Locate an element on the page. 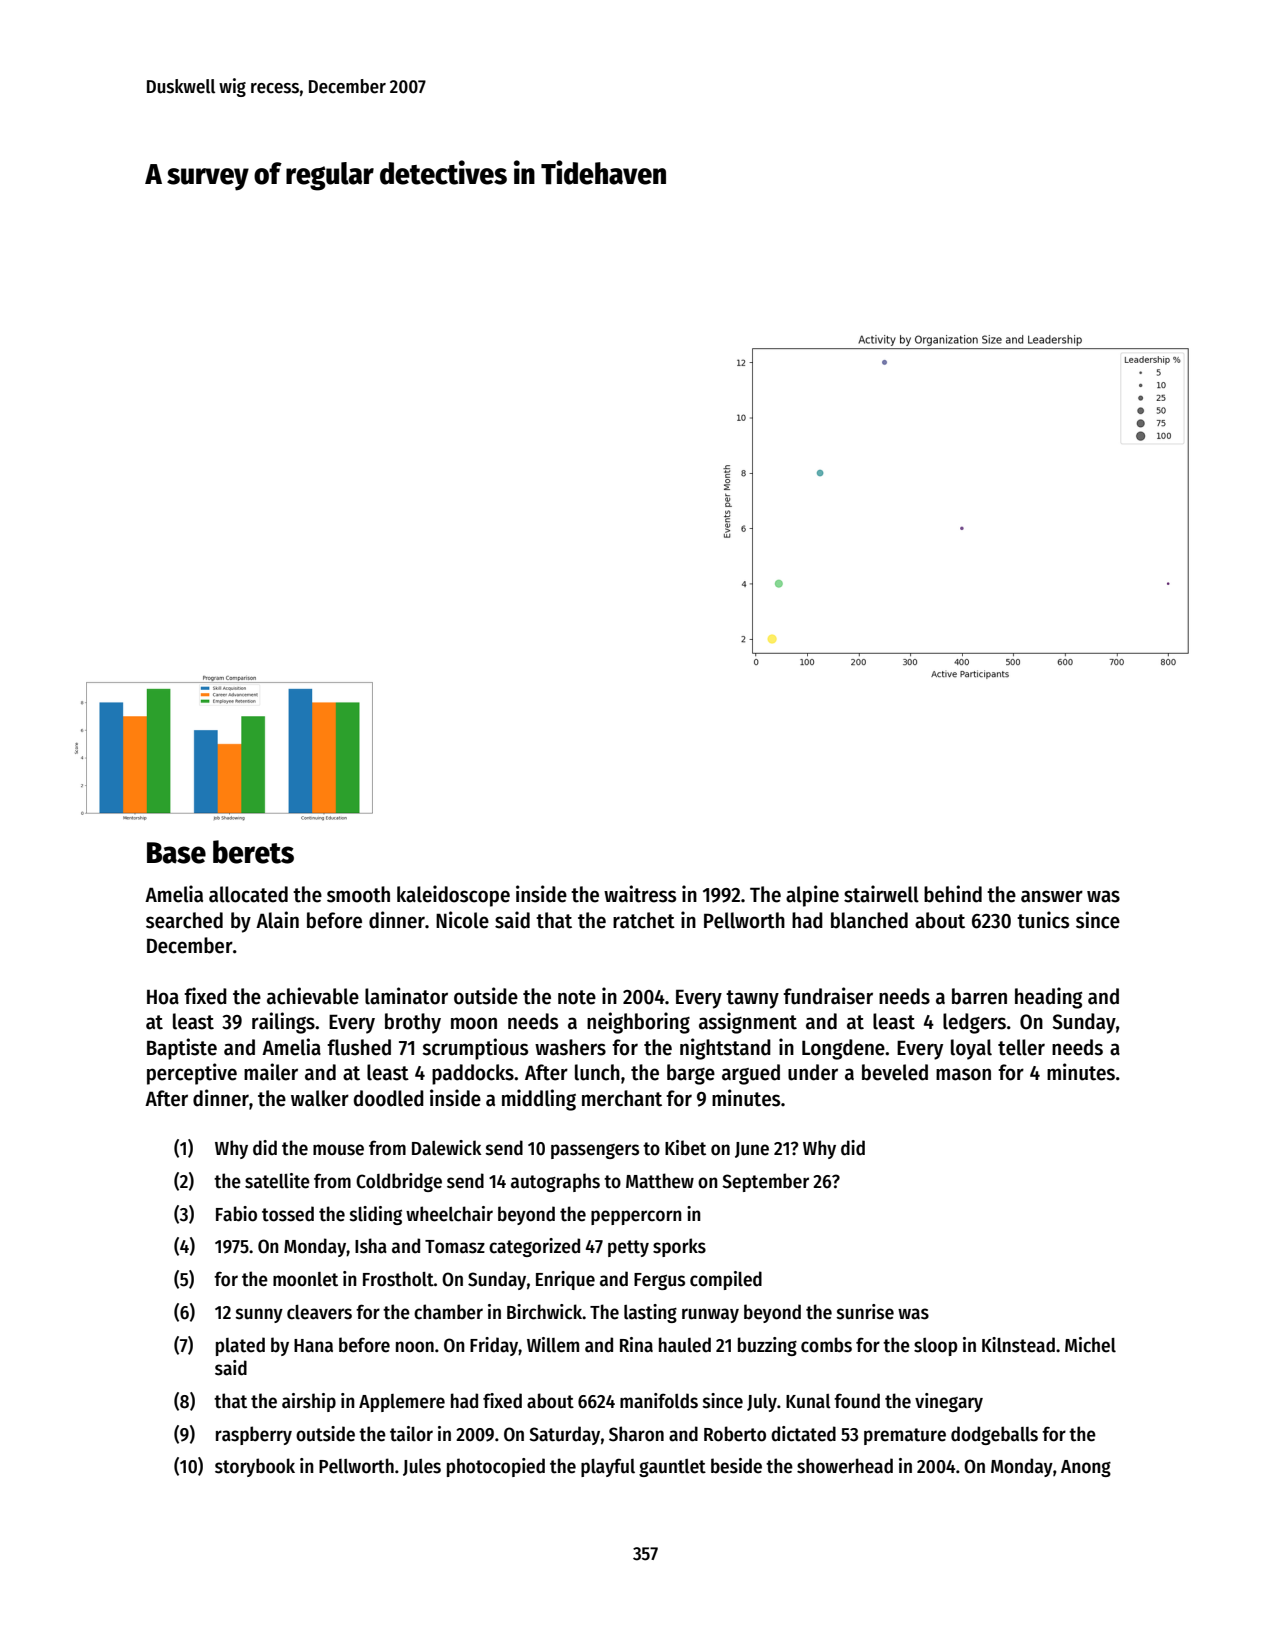 This page has width=1266, height=1638. playful is located at coordinates (608, 1467).
